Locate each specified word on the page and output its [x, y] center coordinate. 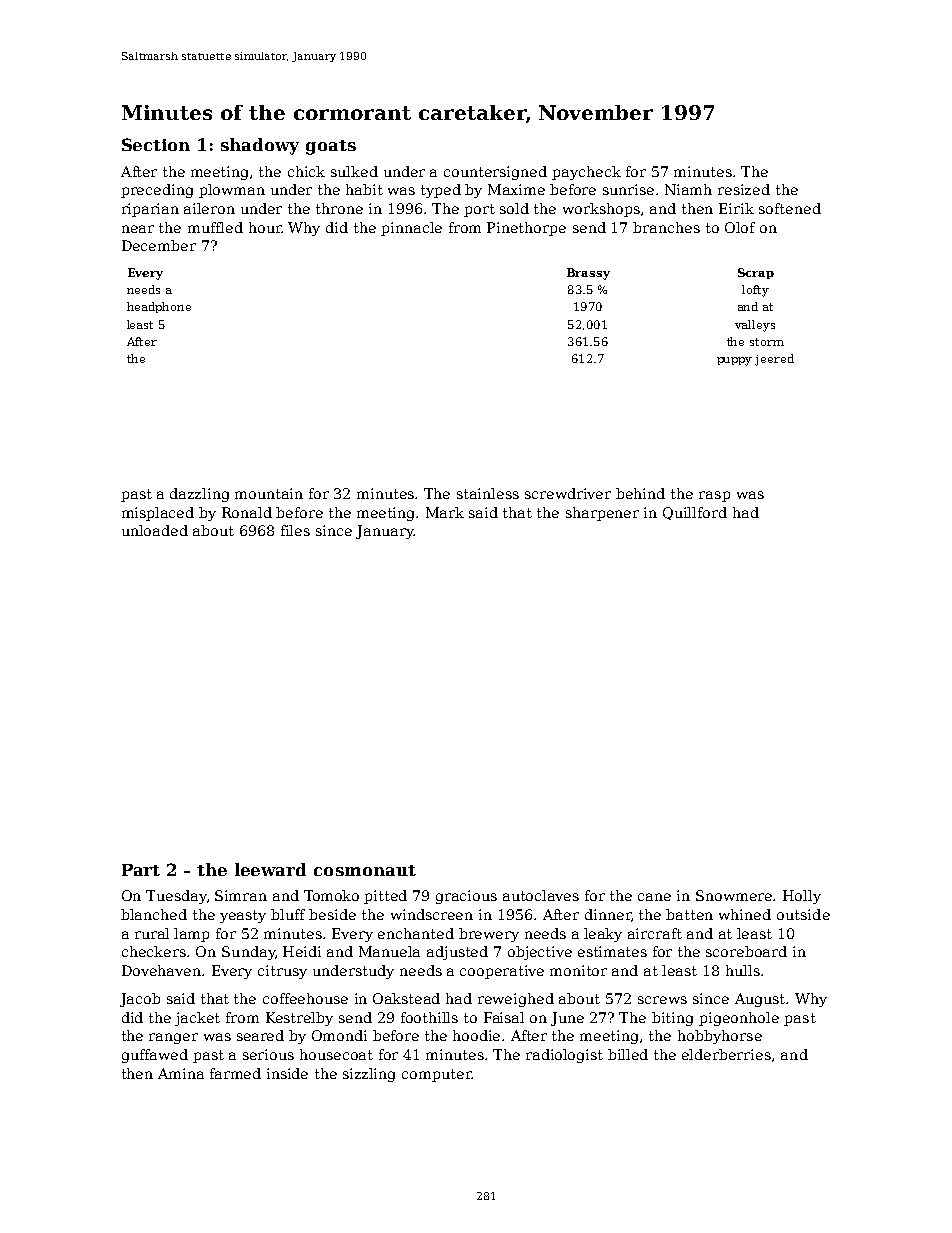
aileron [209, 208]
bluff [288, 914]
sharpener [602, 514]
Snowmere [735, 895]
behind [640, 493]
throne [339, 208]
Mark [445, 512]
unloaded [155, 530]
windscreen [432, 914]
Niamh [688, 189]
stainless [488, 493]
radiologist [564, 1056]
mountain [269, 493]
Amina [181, 1073]
